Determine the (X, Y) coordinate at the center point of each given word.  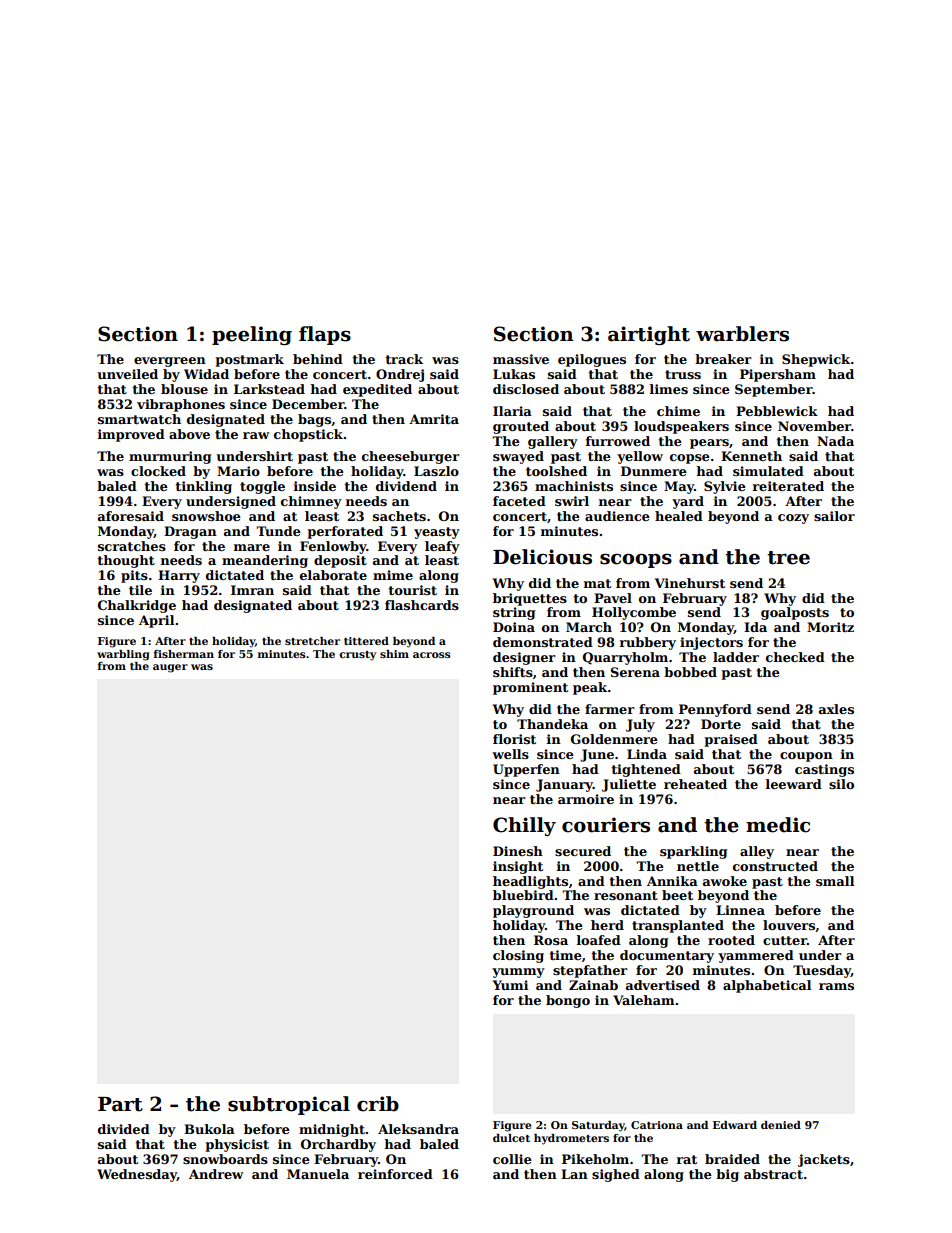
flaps (325, 335)
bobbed (690, 672)
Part (120, 1104)
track (404, 359)
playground (533, 911)
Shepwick (816, 360)
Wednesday (137, 1175)
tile (140, 590)
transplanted (678, 926)
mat (597, 583)
